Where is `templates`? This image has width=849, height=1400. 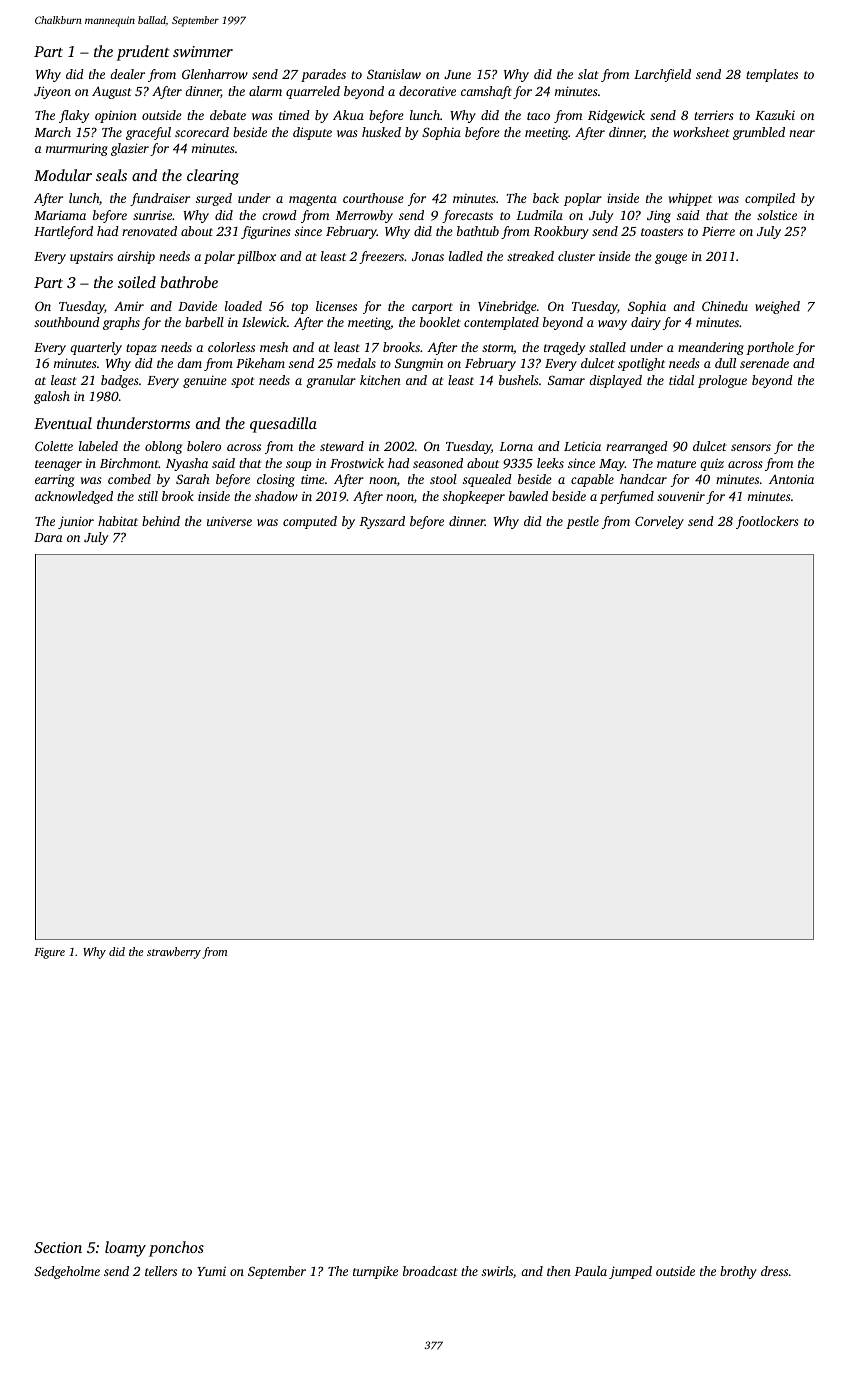 templates is located at coordinates (772, 75).
